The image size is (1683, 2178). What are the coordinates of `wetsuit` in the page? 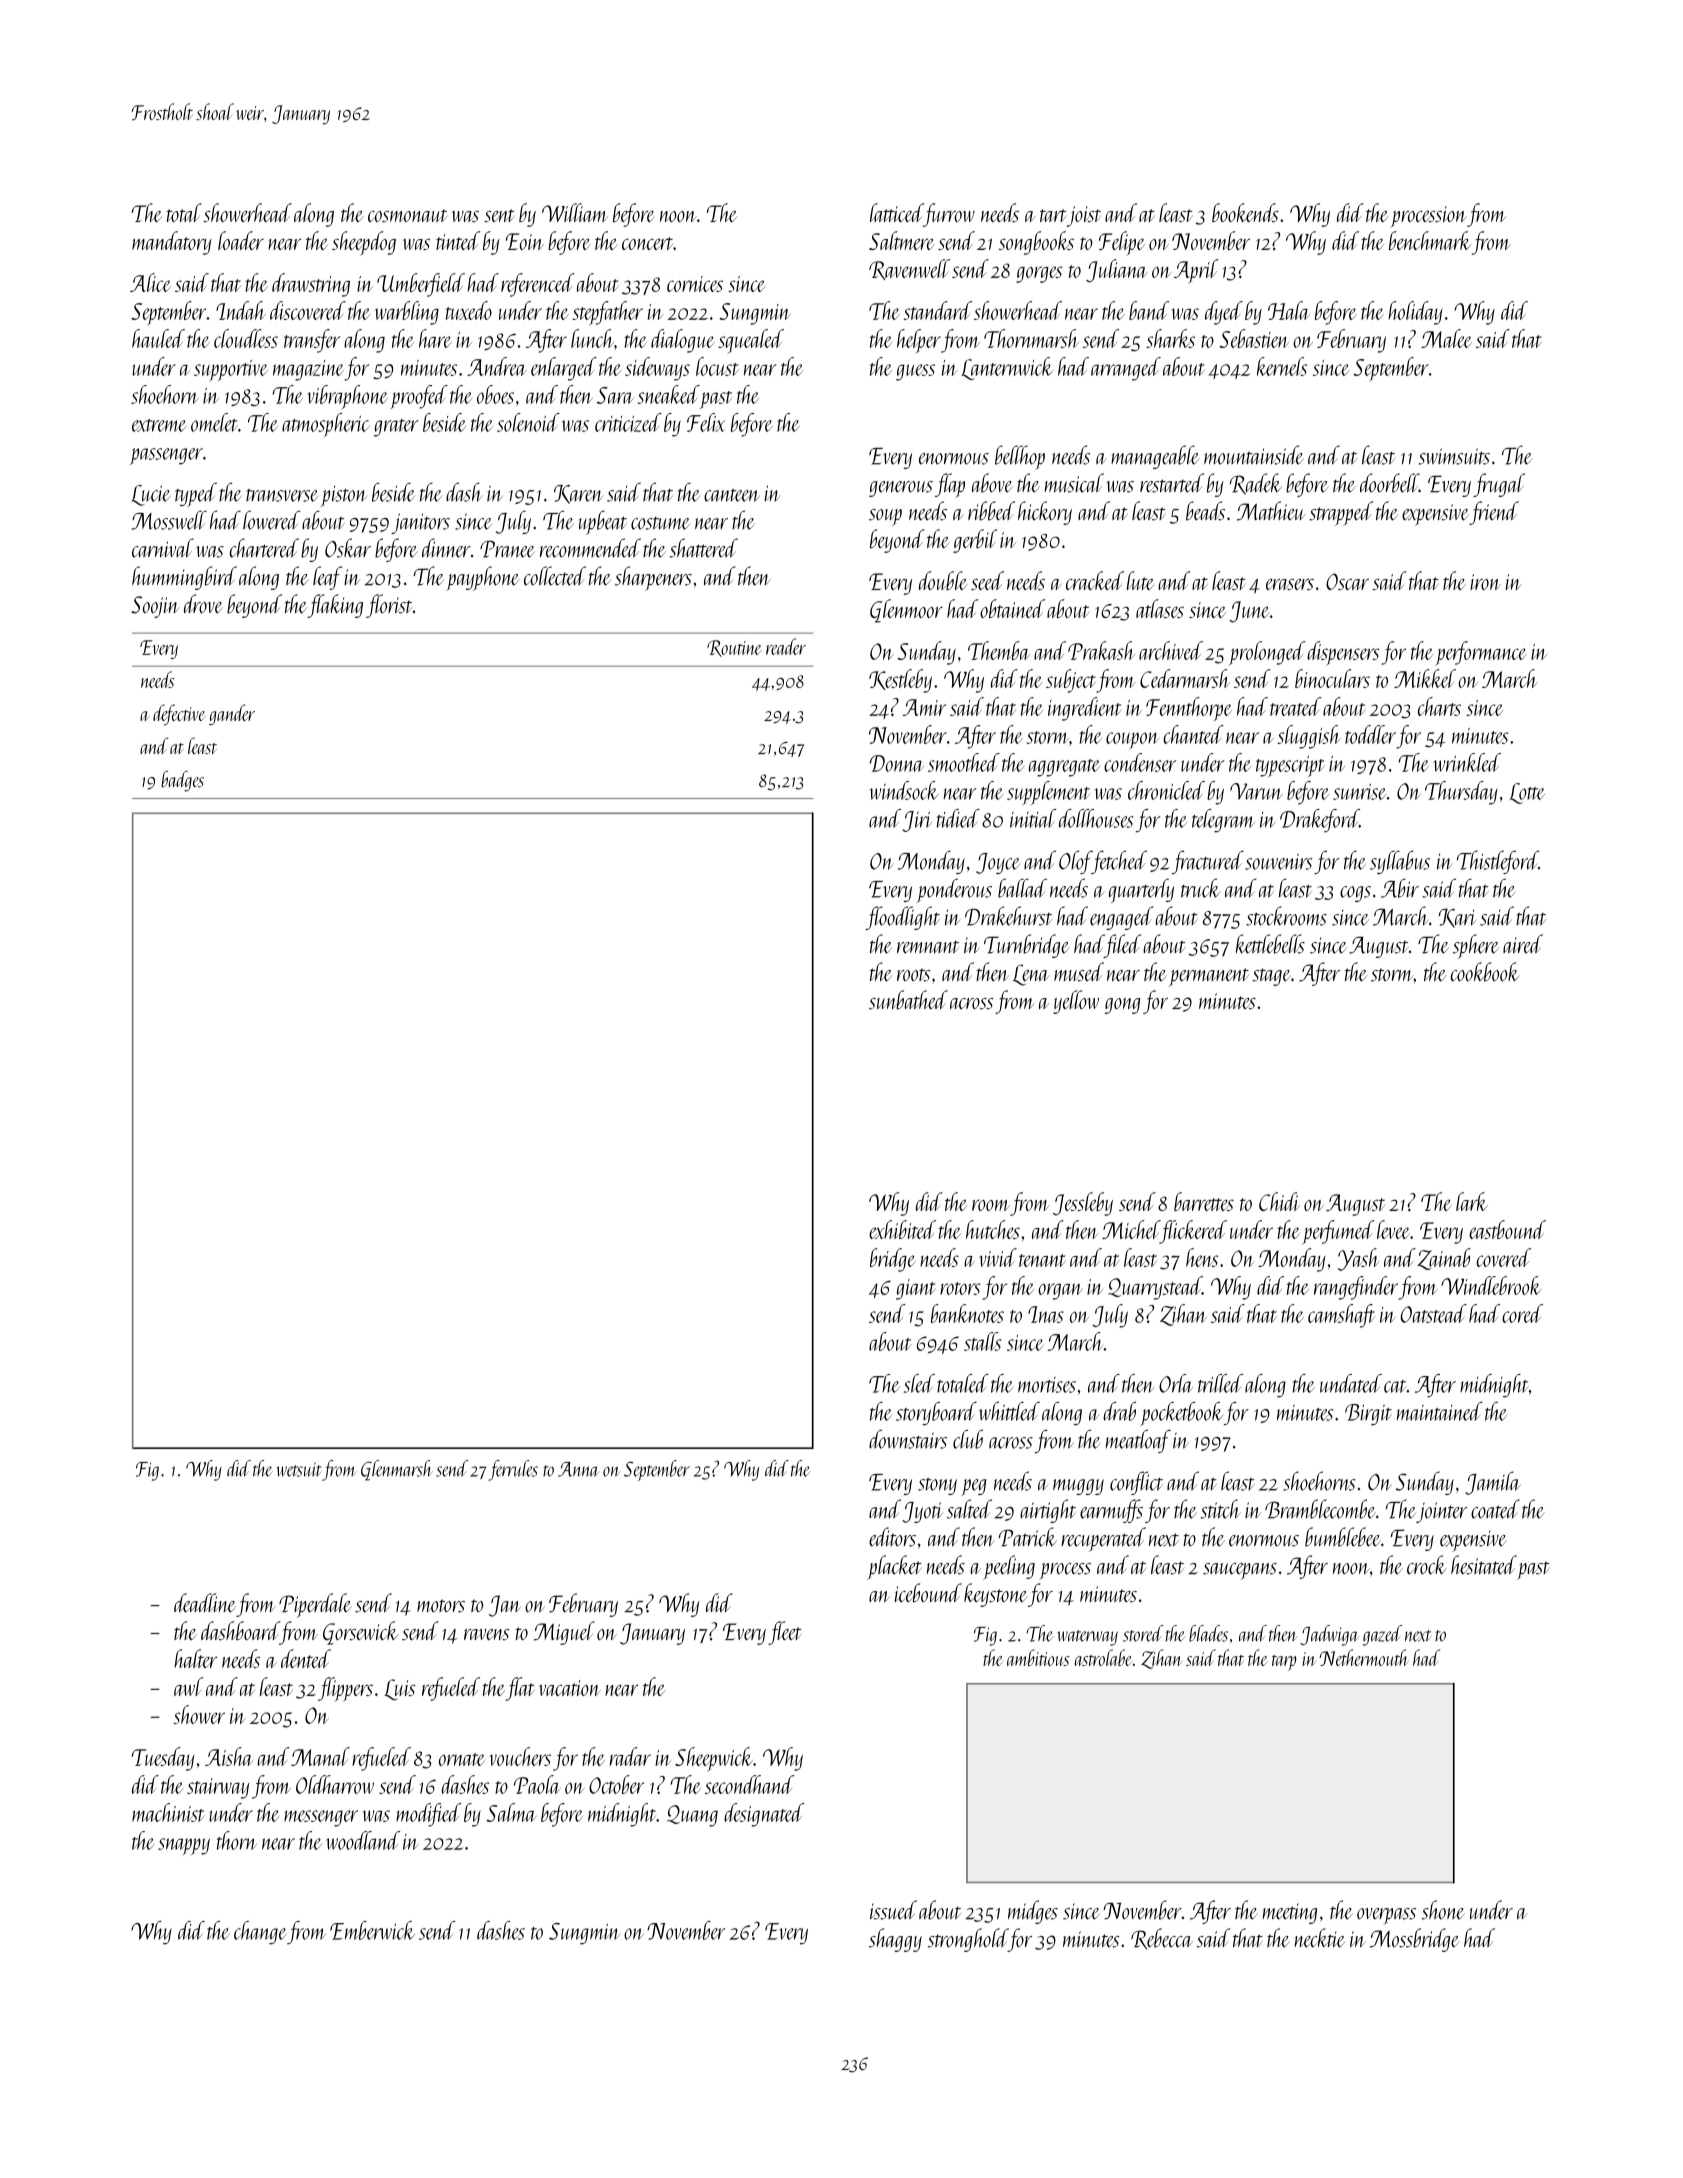 It's located at (299, 1469).
